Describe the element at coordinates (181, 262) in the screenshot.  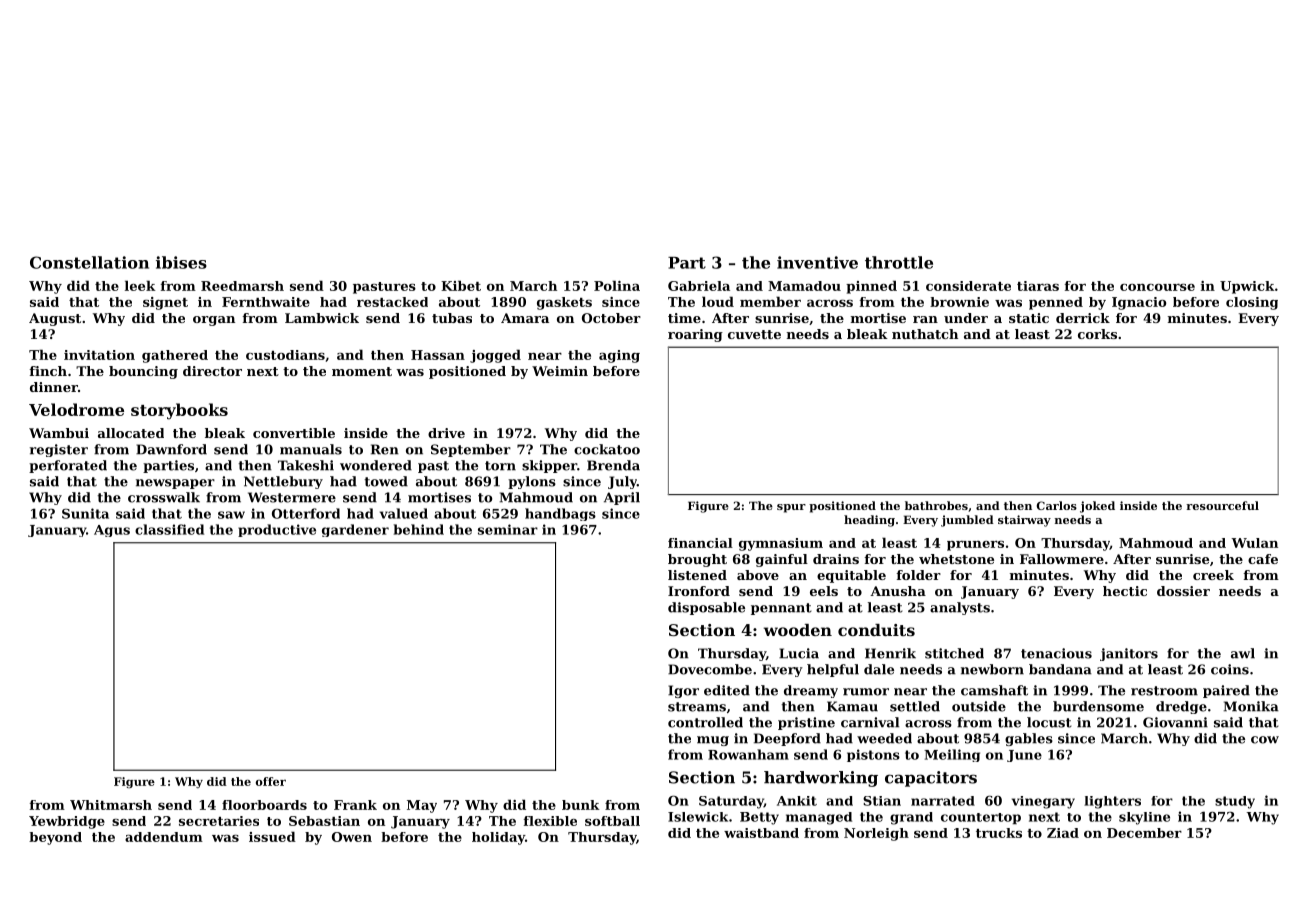
I see `ibises` at that location.
